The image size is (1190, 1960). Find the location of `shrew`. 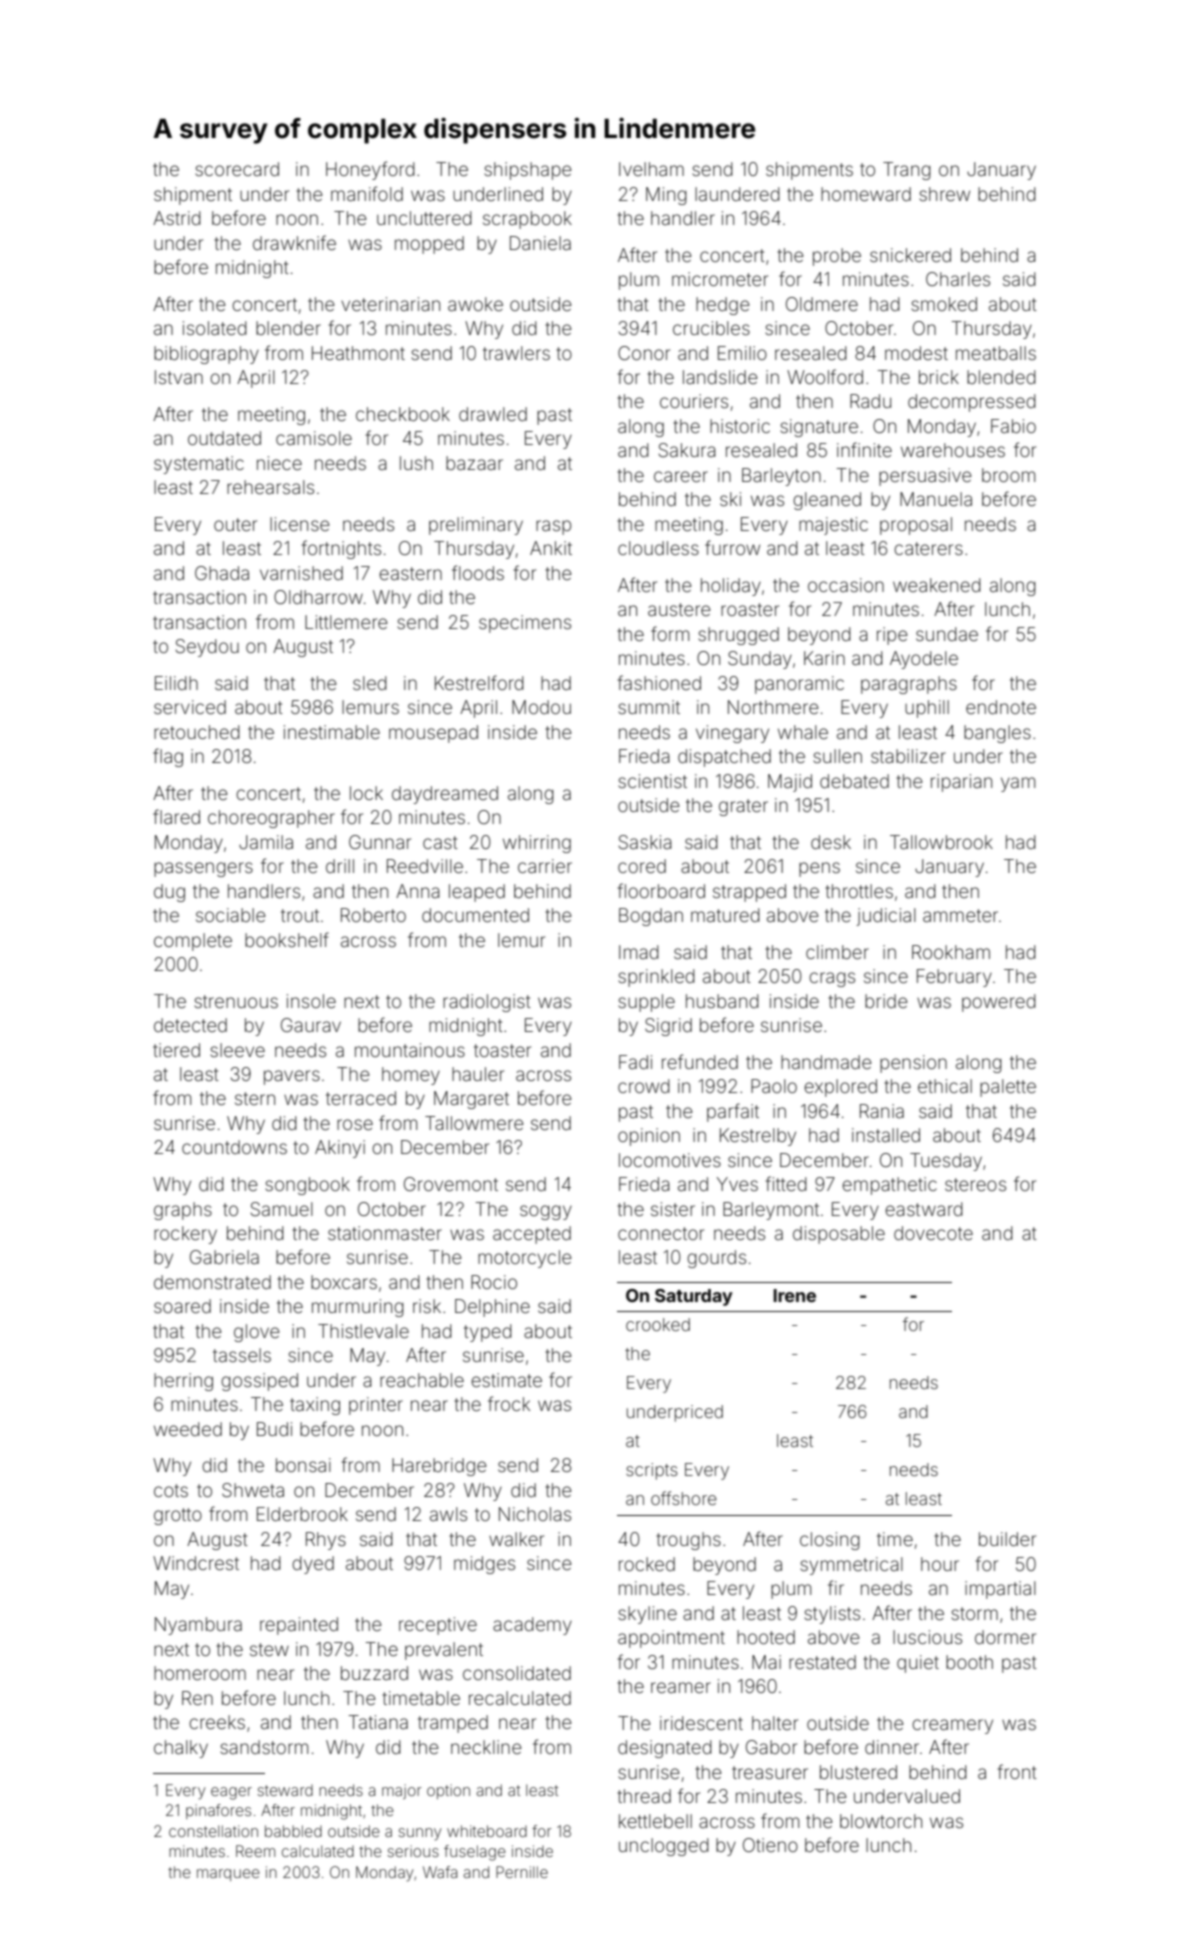

shrew is located at coordinates (945, 194).
